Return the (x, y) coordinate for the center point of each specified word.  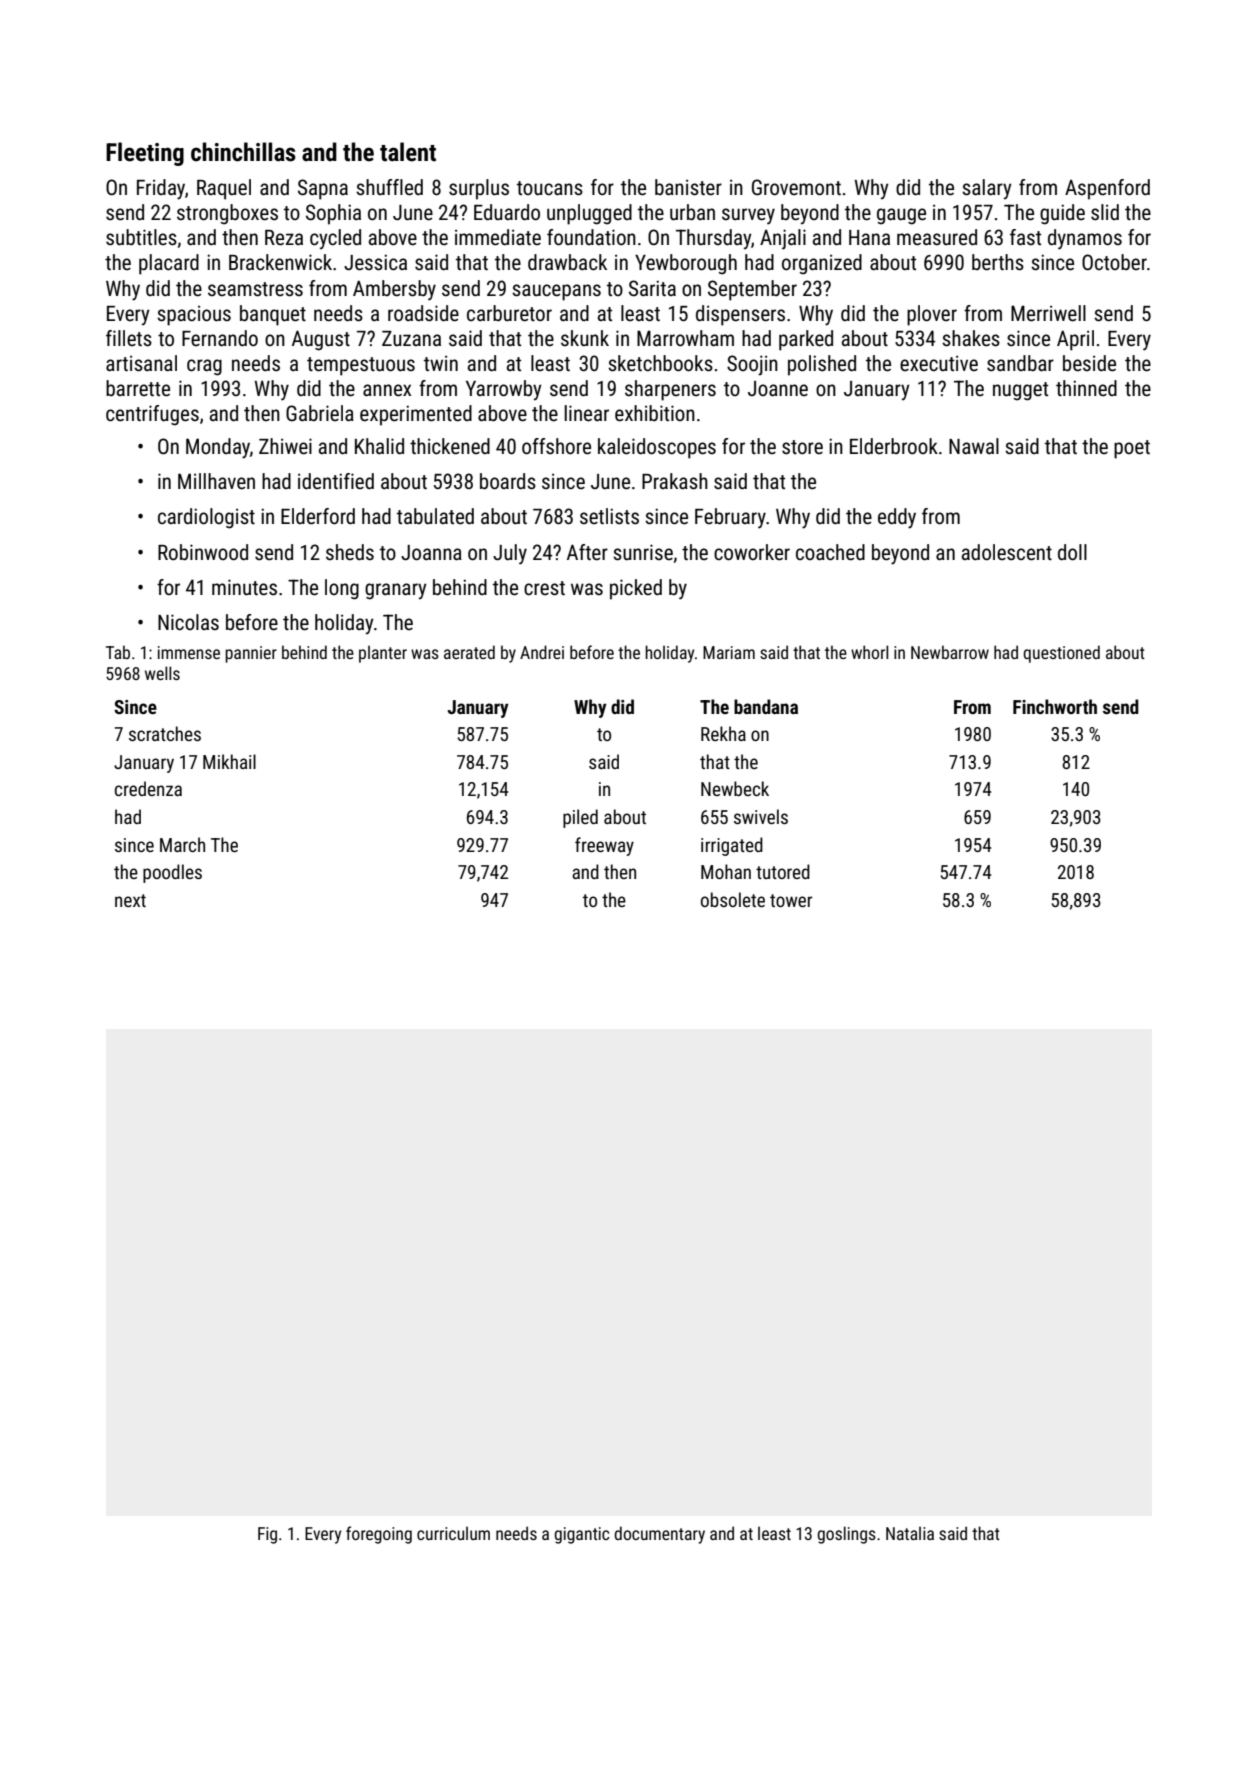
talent (408, 152)
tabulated (435, 516)
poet (1132, 449)
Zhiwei (285, 446)
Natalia (910, 1533)
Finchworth (1055, 706)
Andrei (542, 652)
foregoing (379, 1535)
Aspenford (1107, 189)
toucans (550, 188)
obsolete (733, 899)
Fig (267, 1535)
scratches (165, 733)
